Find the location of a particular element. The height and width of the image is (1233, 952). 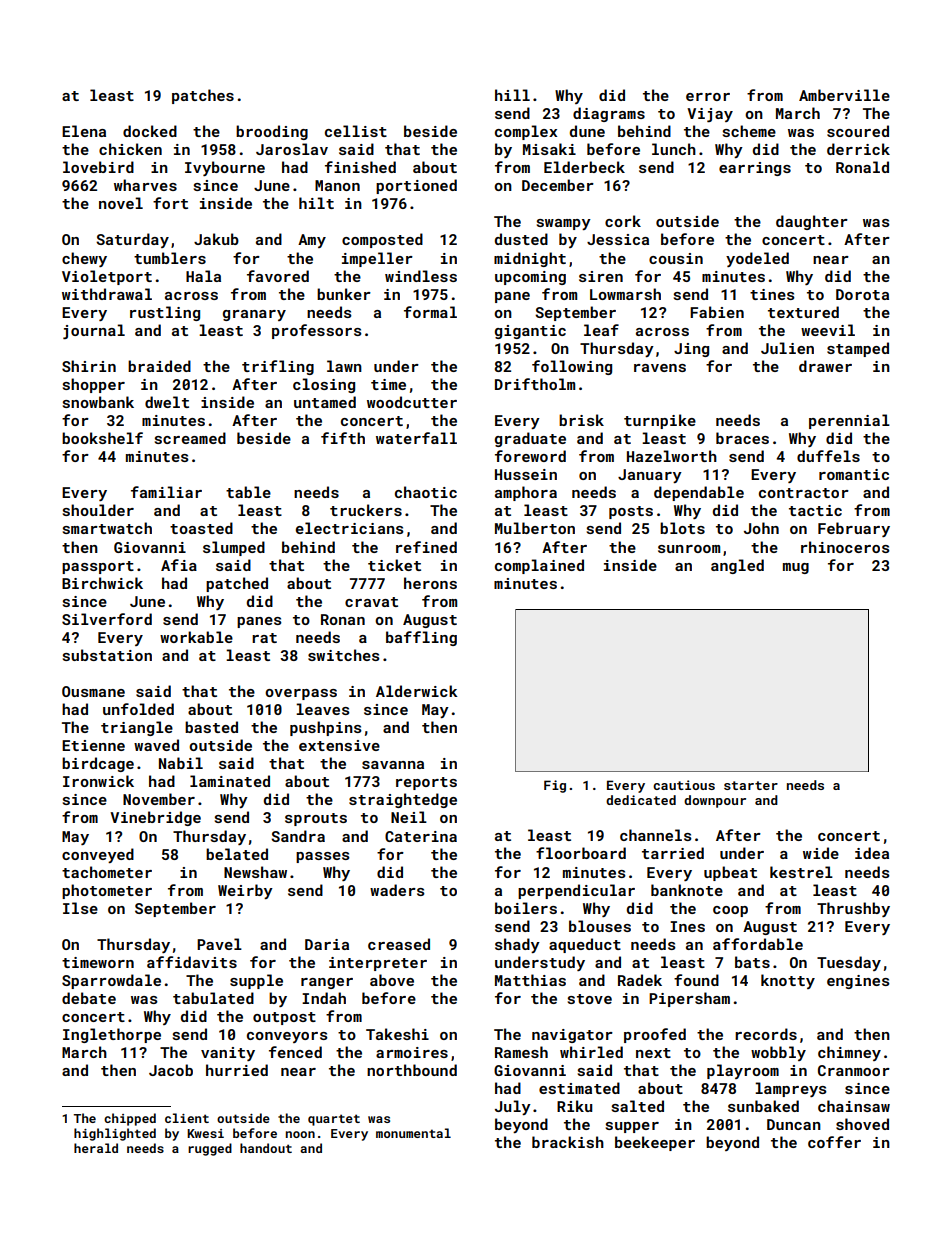

coffer is located at coordinates (834, 1142).
